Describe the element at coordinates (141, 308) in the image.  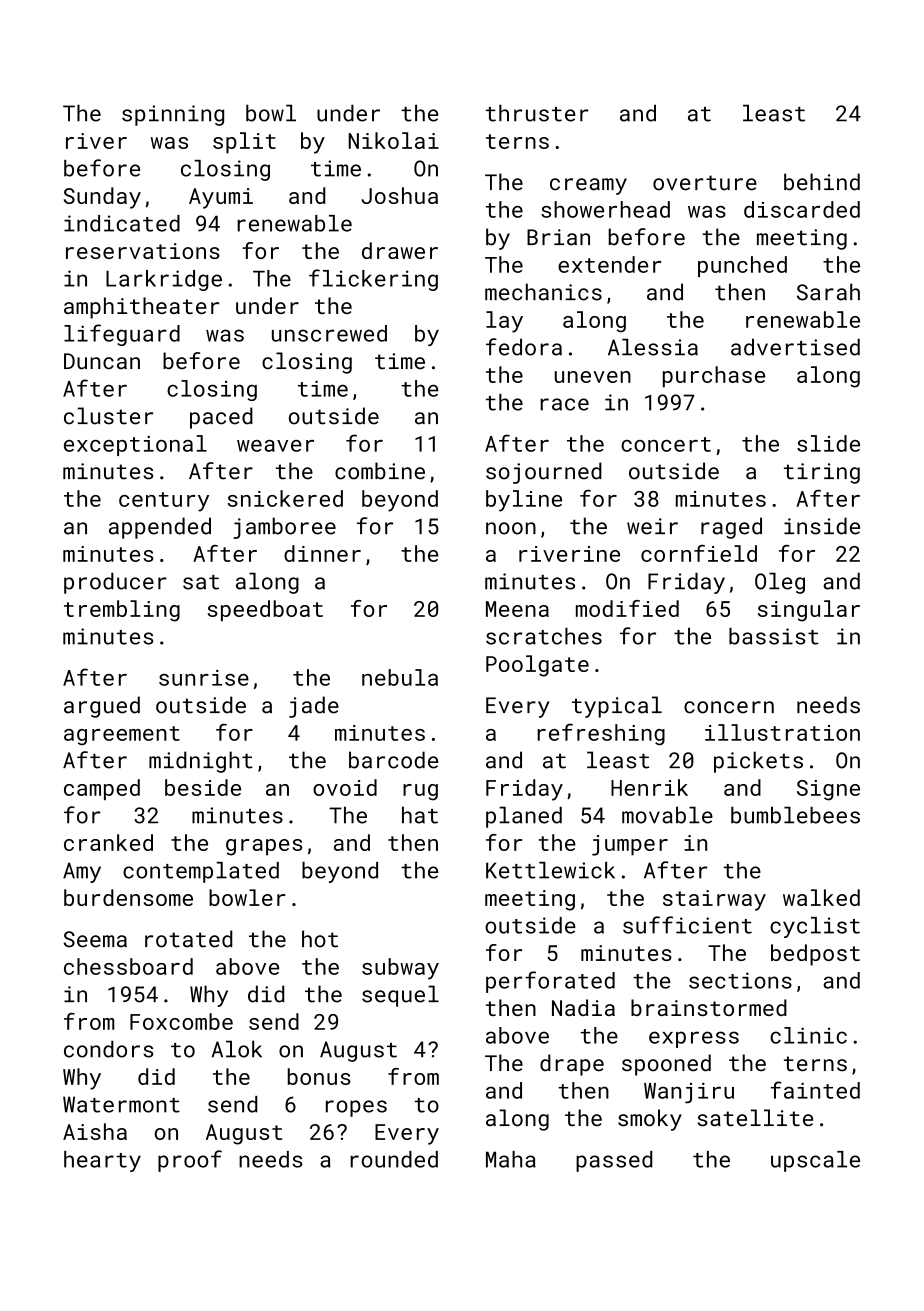
I see `amphitheater` at that location.
